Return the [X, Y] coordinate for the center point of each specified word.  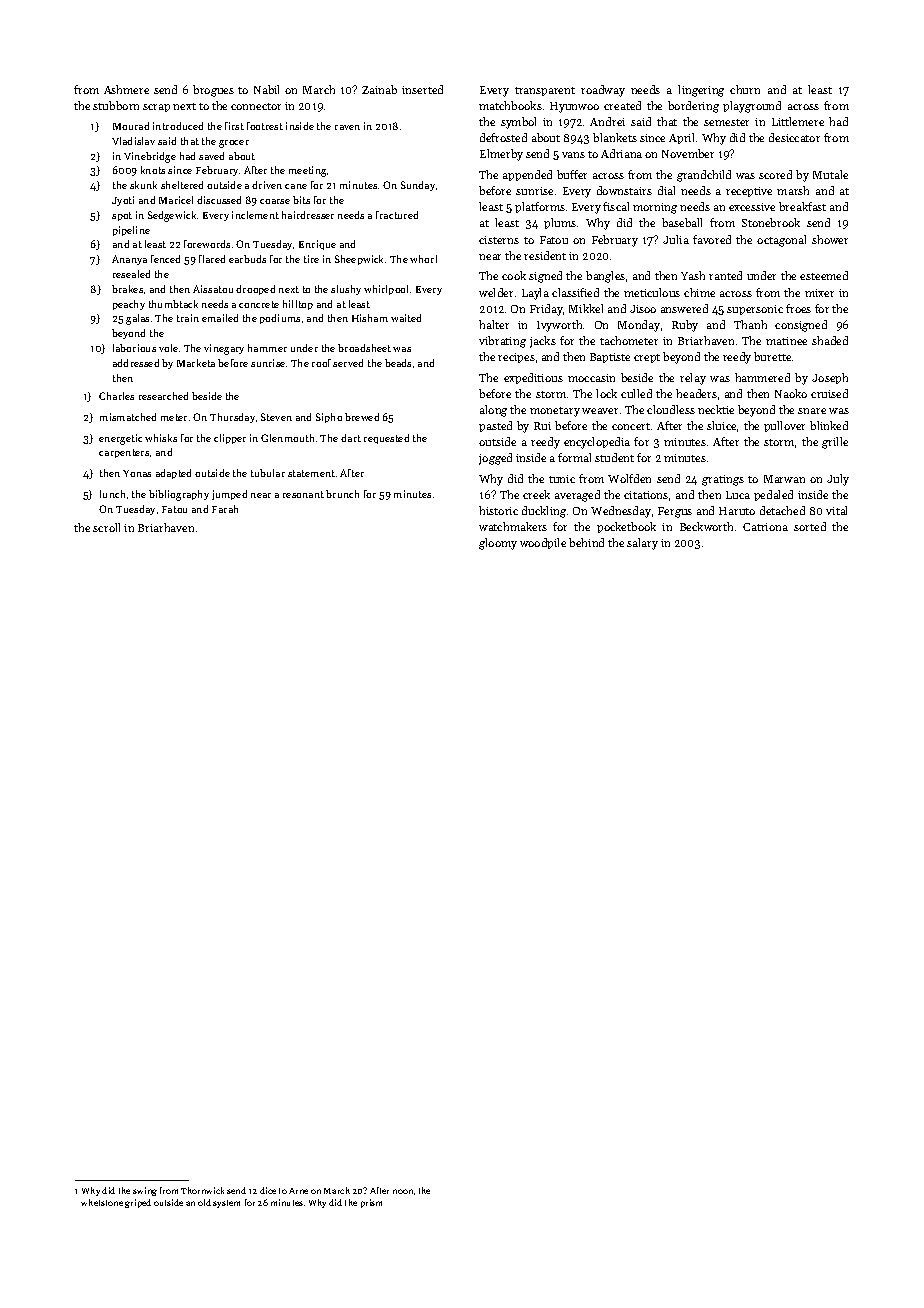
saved [211, 156]
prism [371, 1203]
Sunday [418, 186]
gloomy [498, 544]
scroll [106, 527]
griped [138, 1203]
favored [712, 239]
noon [403, 1191]
